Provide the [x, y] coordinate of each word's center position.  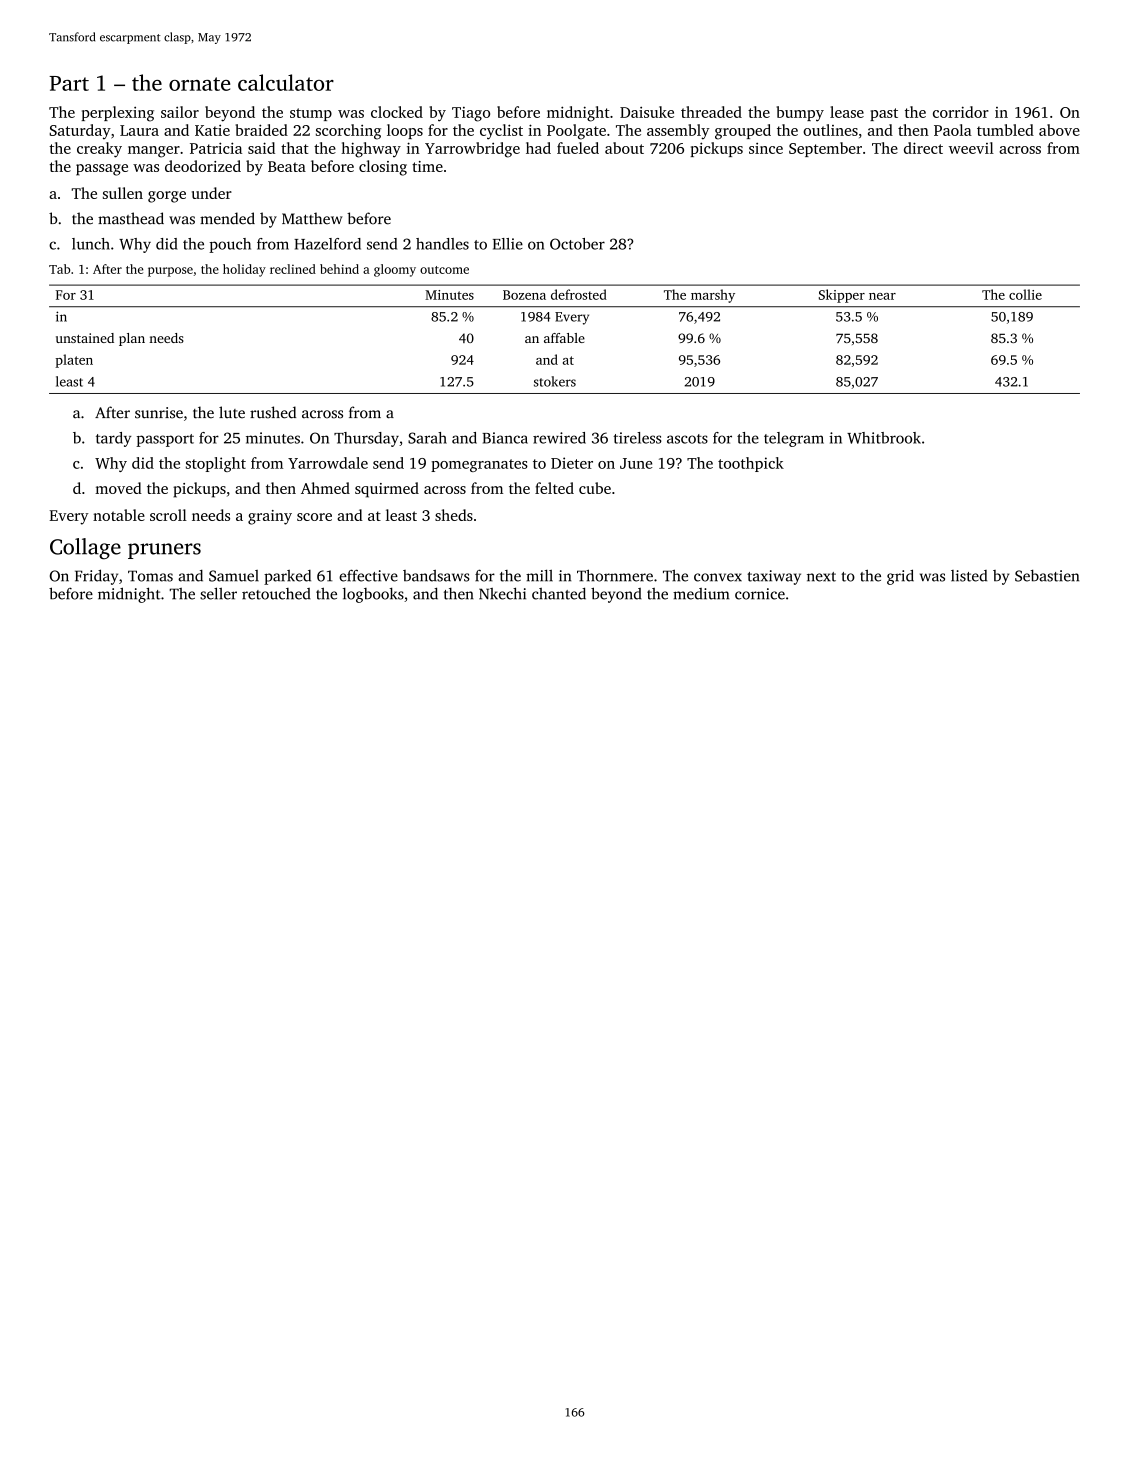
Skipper [842, 296]
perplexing [117, 114]
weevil [971, 148]
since [766, 148]
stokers [555, 381]
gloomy [395, 270]
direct [923, 148]
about [624, 148]
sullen [123, 193]
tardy [113, 439]
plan [132, 339]
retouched [276, 594]
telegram [794, 439]
